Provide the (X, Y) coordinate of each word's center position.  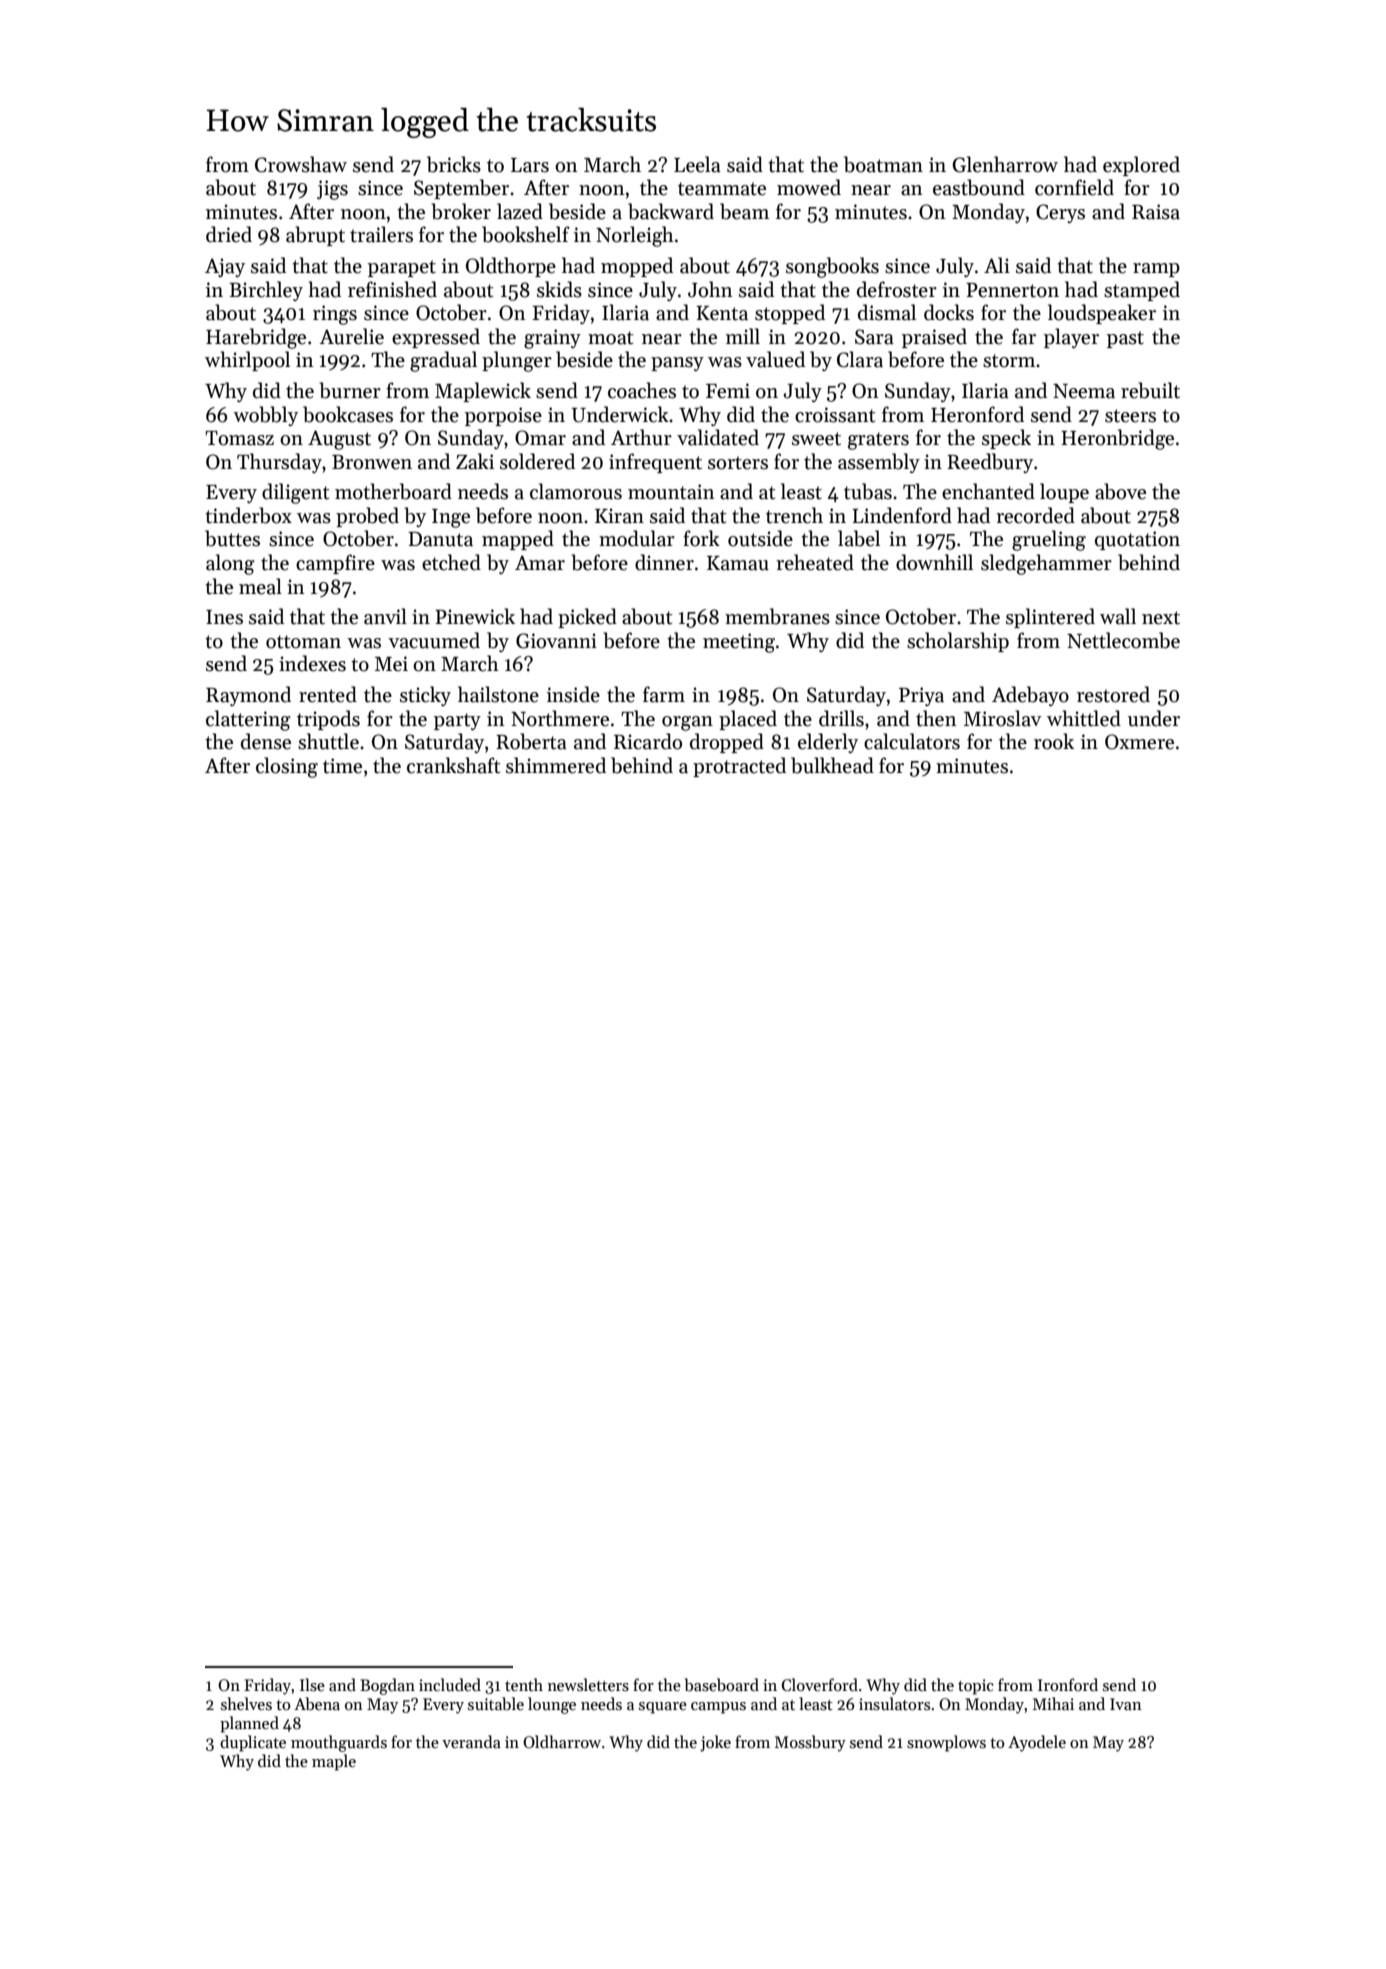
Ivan (1126, 1704)
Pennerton (1012, 290)
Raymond (248, 696)
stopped (790, 314)
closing (287, 767)
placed (748, 720)
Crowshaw (301, 164)
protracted (739, 767)
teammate (722, 189)
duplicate (253, 1743)
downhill (934, 562)
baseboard (721, 1685)
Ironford (1068, 1684)
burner (350, 390)
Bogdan (387, 1686)
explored (1141, 166)
